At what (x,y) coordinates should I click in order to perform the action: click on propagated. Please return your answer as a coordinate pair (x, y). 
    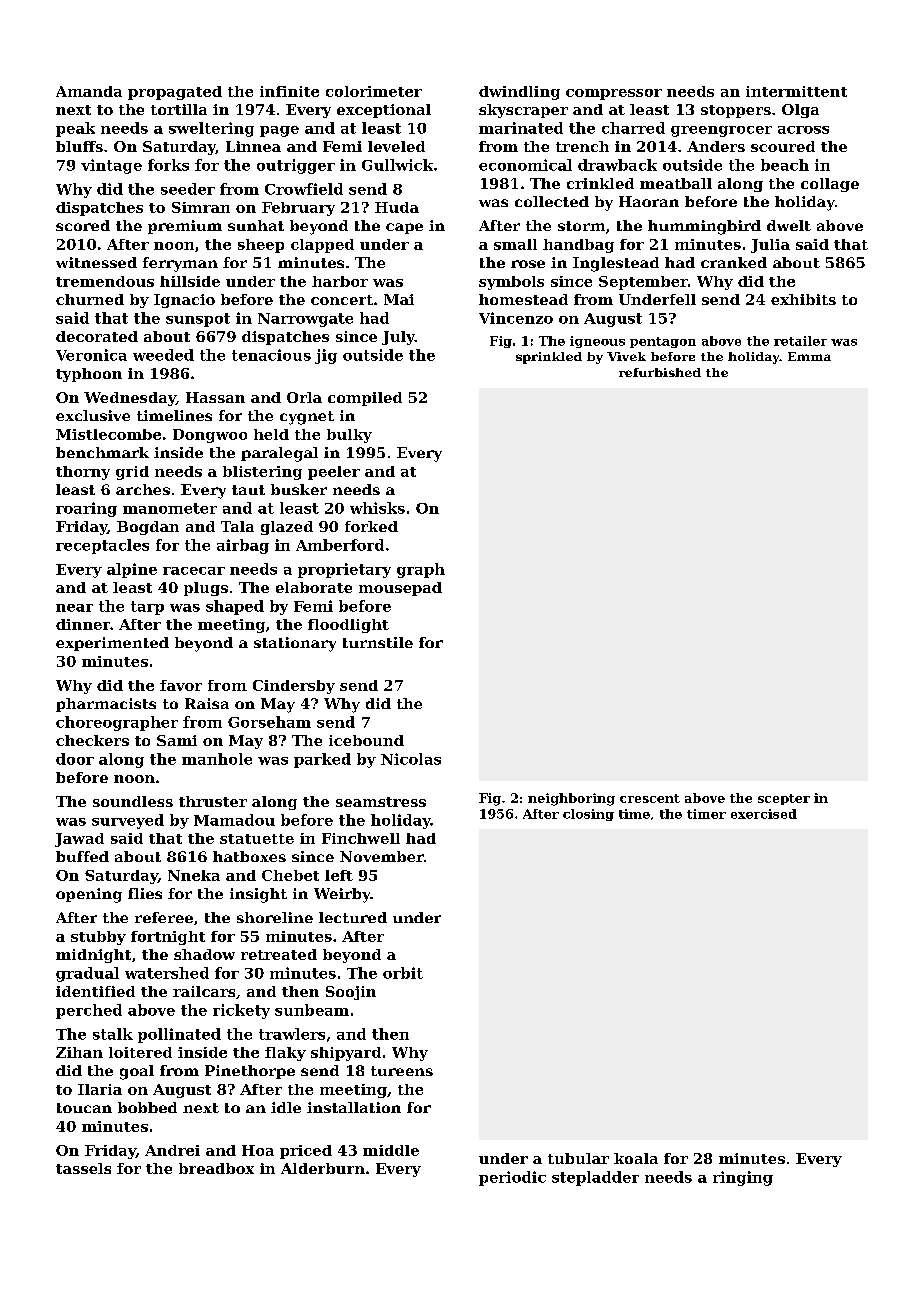
    Looking at the image, I should click on (175, 93).
